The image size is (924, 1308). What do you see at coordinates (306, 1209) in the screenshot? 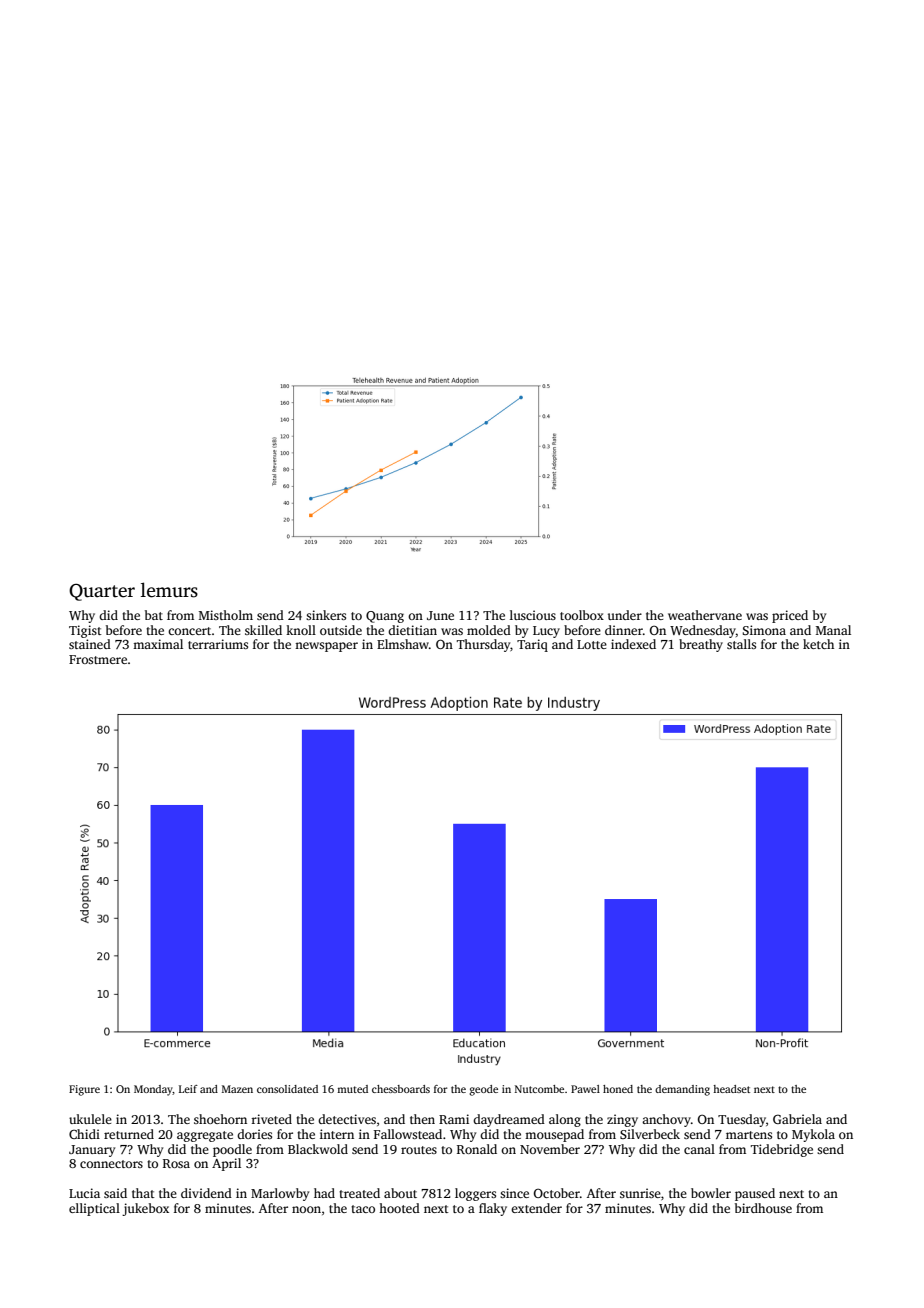
I see `noon` at bounding box center [306, 1209].
